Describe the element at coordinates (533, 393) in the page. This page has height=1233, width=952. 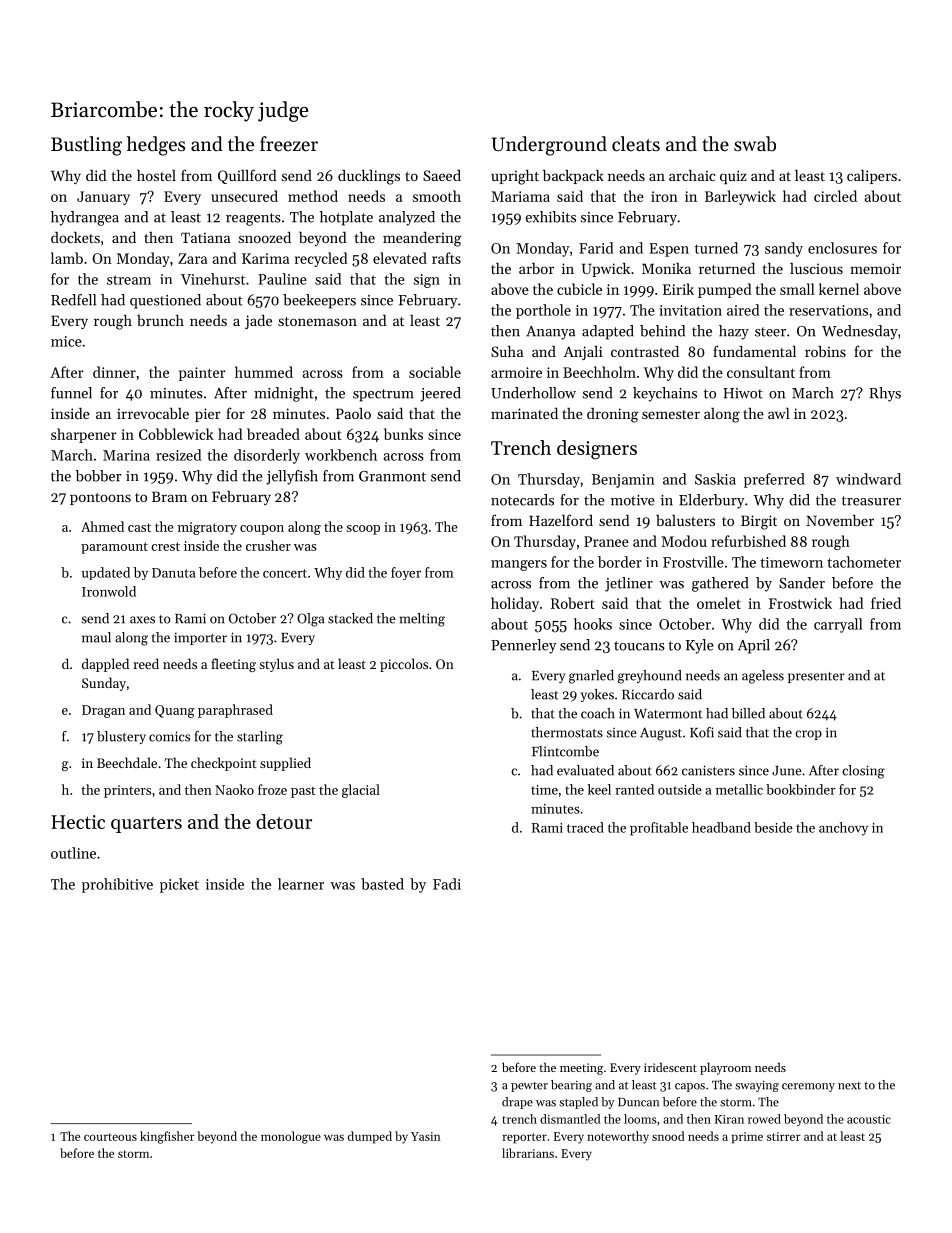
I see `Underhollow` at that location.
